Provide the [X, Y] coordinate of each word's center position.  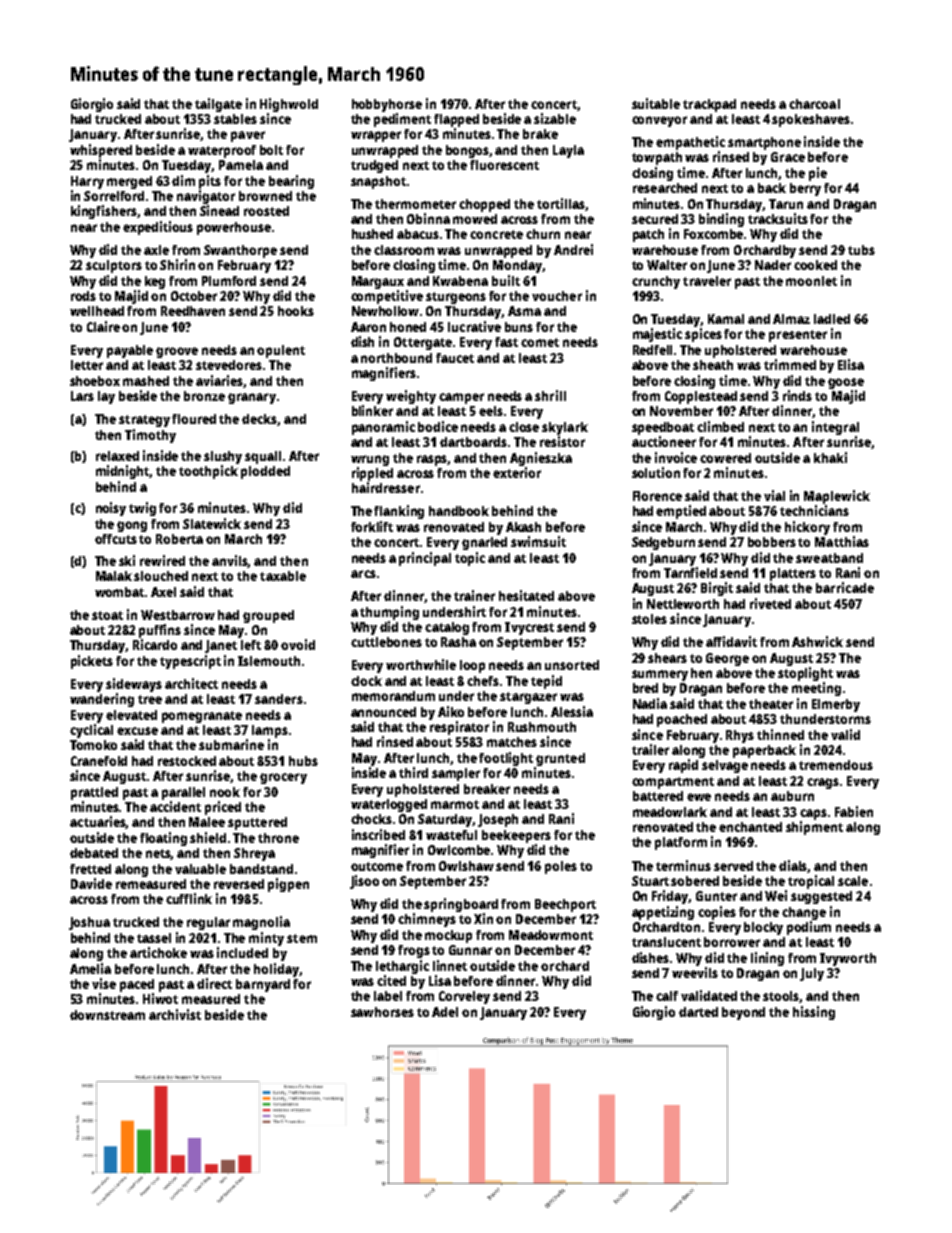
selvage [725, 766]
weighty [411, 397]
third [413, 772]
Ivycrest [529, 628]
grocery [283, 778]
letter [87, 365]
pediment [402, 120]
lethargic [402, 967]
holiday [276, 970]
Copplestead [701, 397]
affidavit [731, 641]
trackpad [709, 105]
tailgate [218, 105]
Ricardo [155, 644]
